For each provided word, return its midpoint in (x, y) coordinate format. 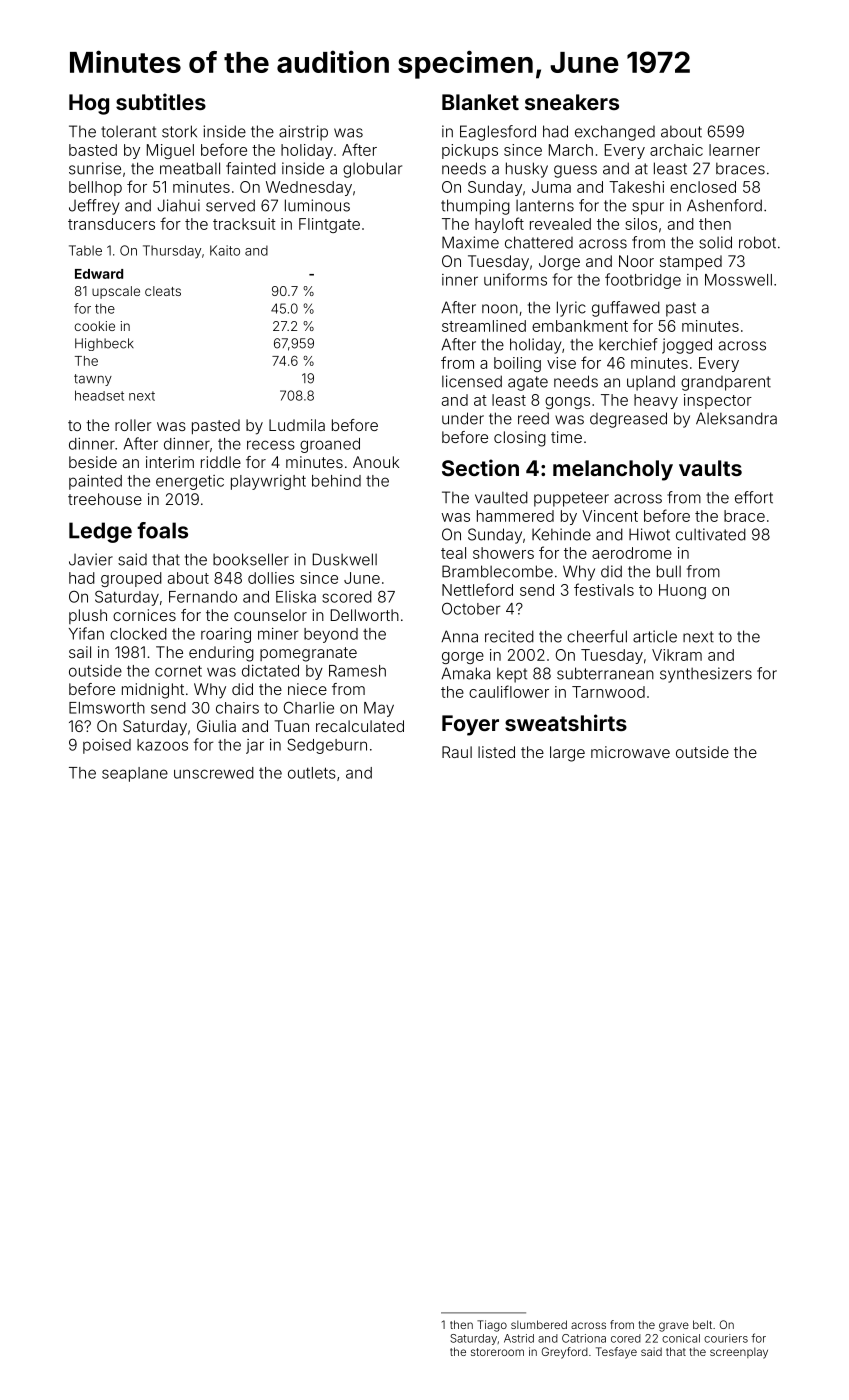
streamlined (484, 326)
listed (496, 752)
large (567, 754)
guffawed (626, 309)
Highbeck (104, 344)
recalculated (360, 726)
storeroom (497, 1352)
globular (372, 170)
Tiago (492, 1326)
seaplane (135, 774)
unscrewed (214, 773)
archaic (676, 150)
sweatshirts (566, 722)
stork (179, 131)
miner (278, 634)
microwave (630, 752)
